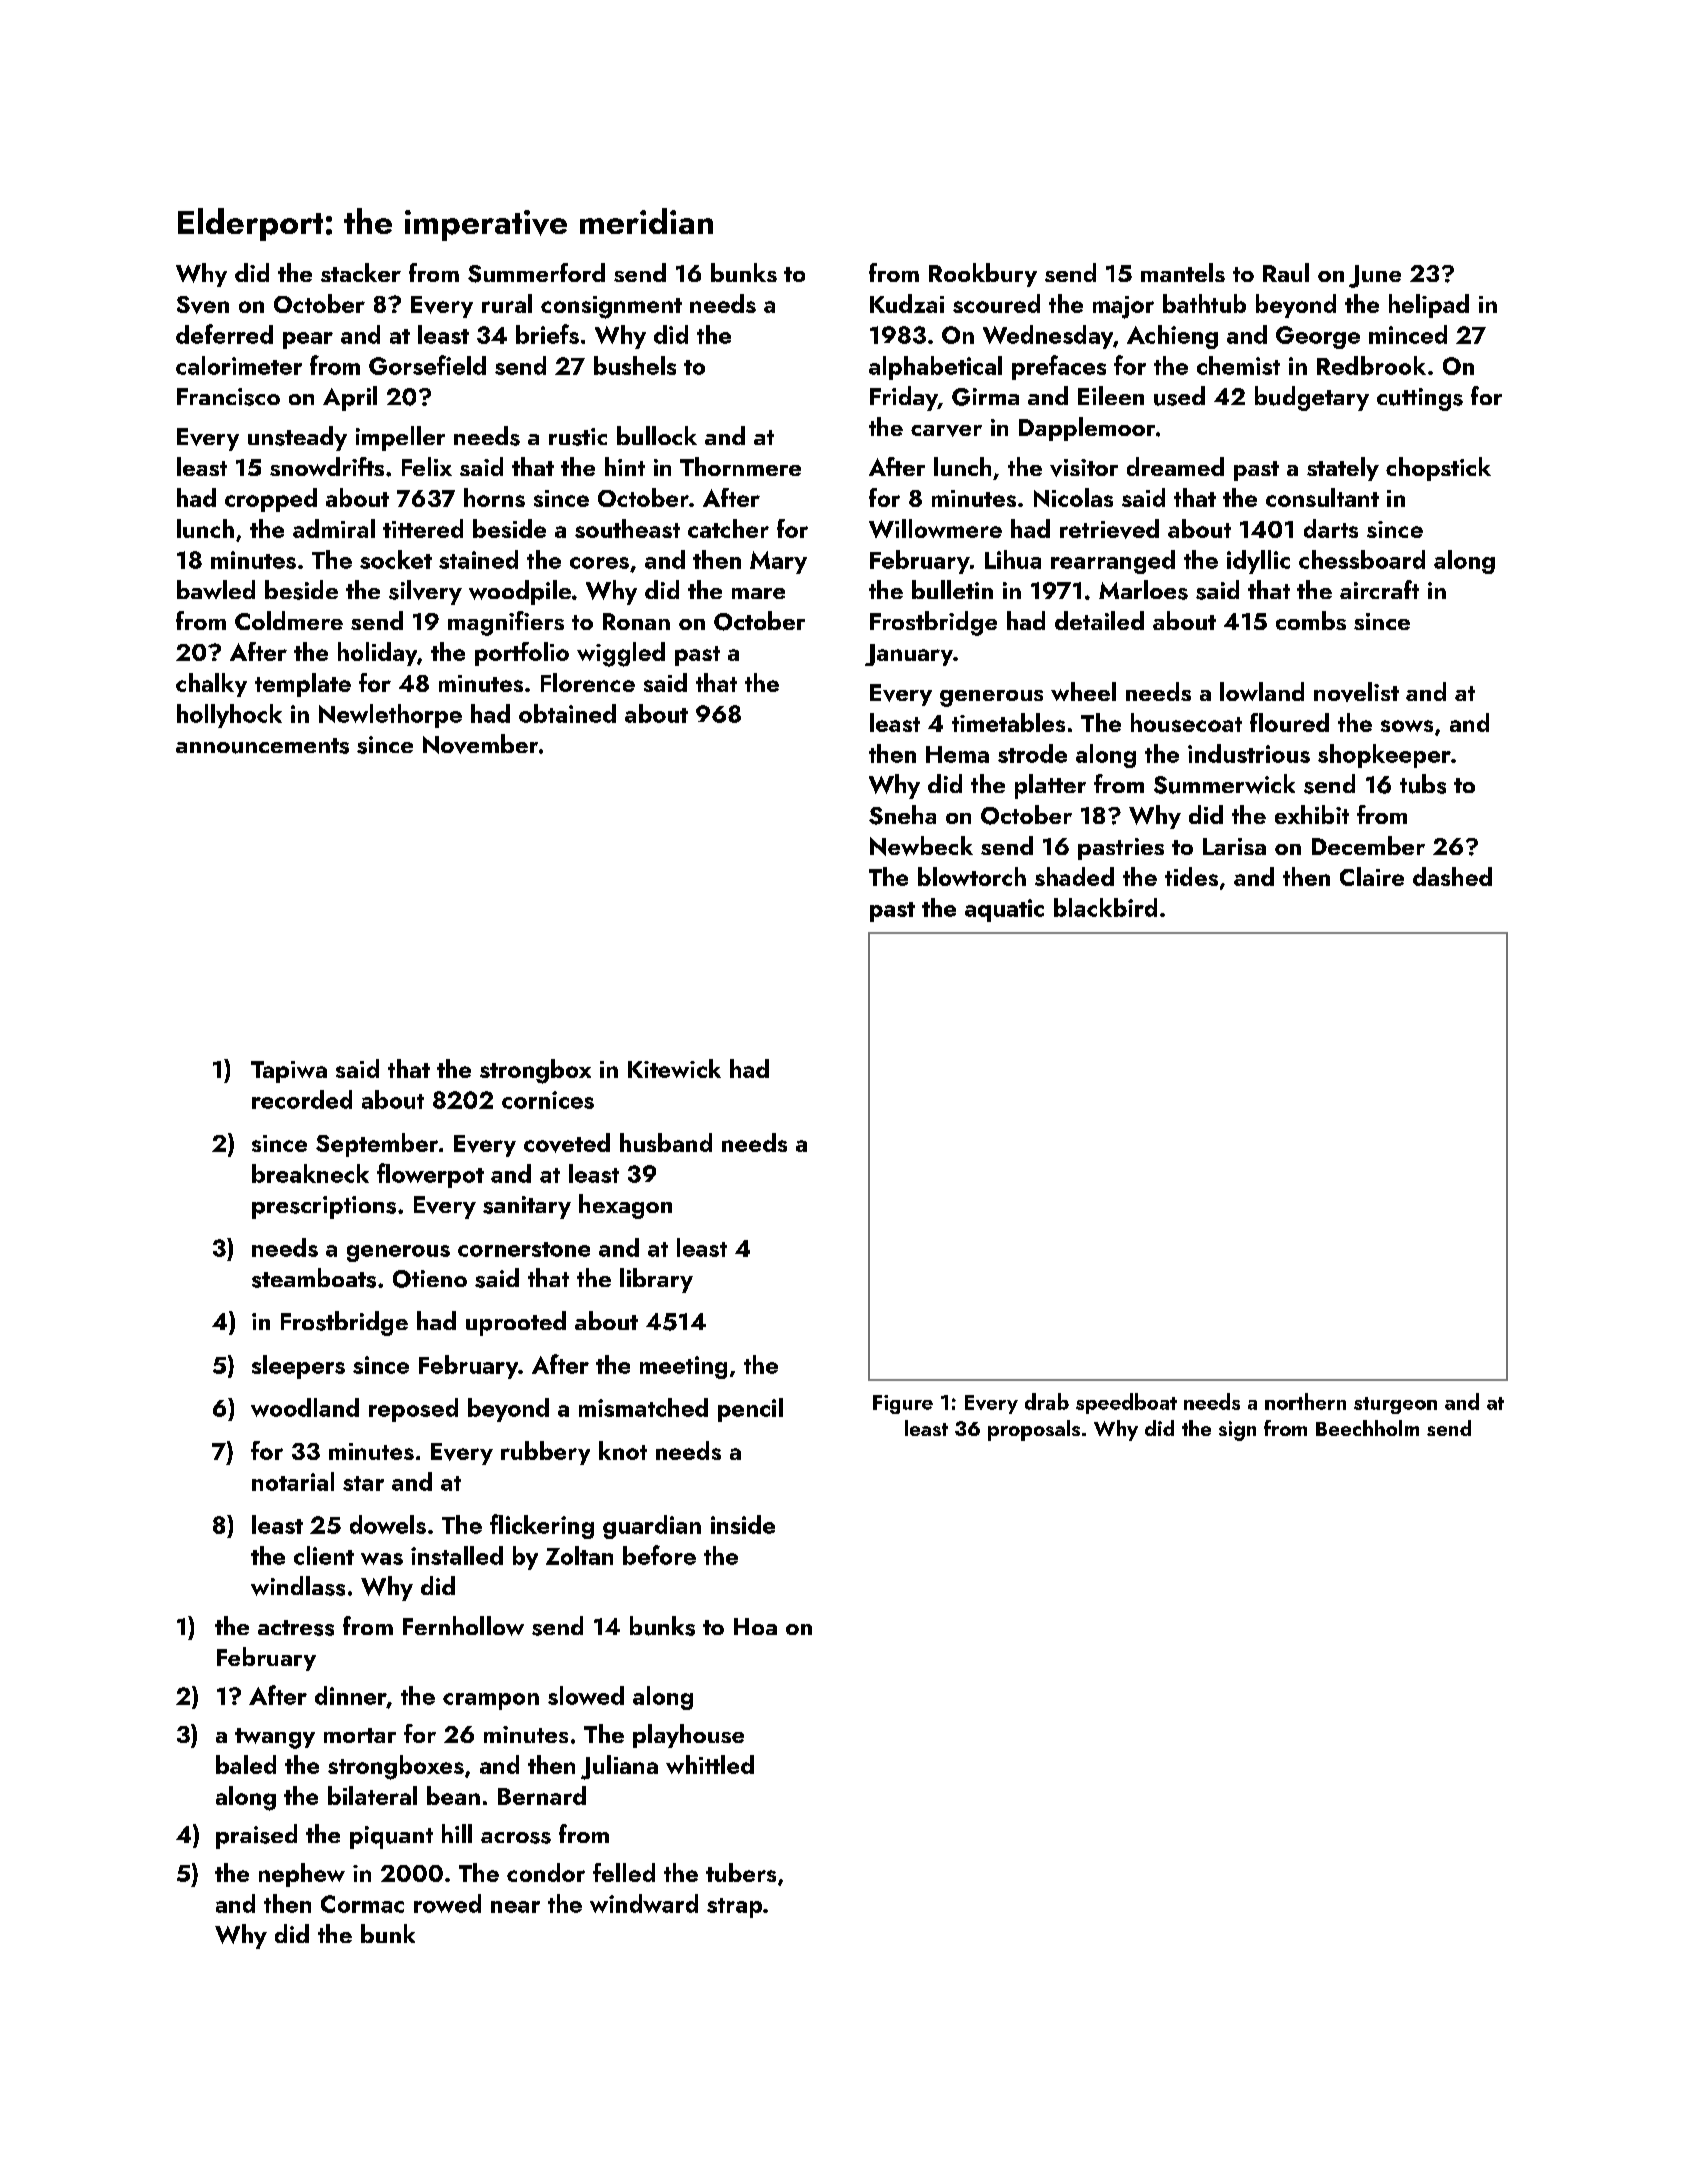 The image size is (1683, 2178). What do you see at coordinates (578, 437) in the screenshot?
I see `rustic` at bounding box center [578, 437].
